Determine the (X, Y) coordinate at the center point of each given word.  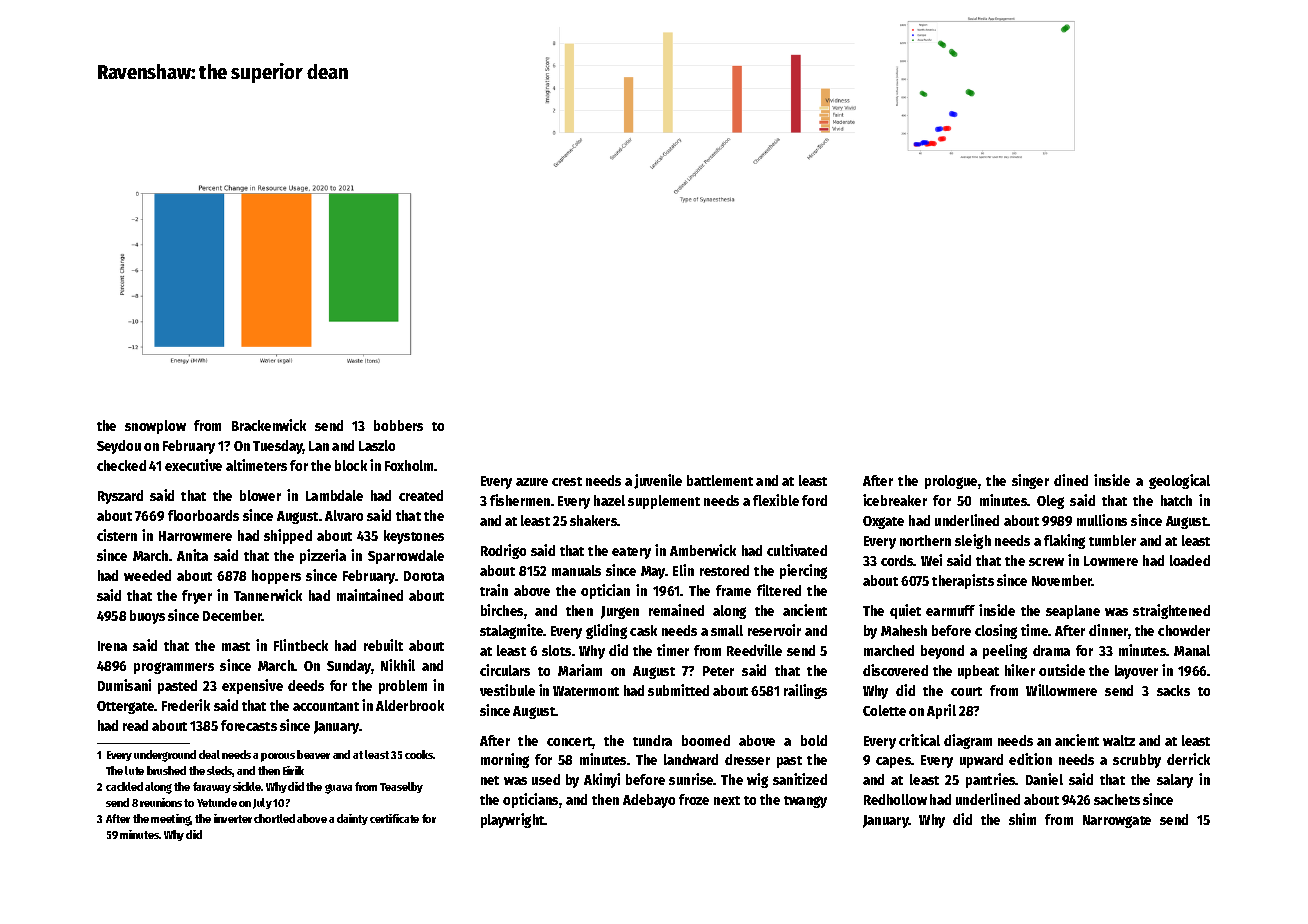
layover (1136, 672)
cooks (419, 754)
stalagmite (512, 631)
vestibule (507, 690)
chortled (274, 818)
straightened (1171, 611)
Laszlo (377, 445)
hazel (609, 500)
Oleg (1050, 502)
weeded (147, 575)
